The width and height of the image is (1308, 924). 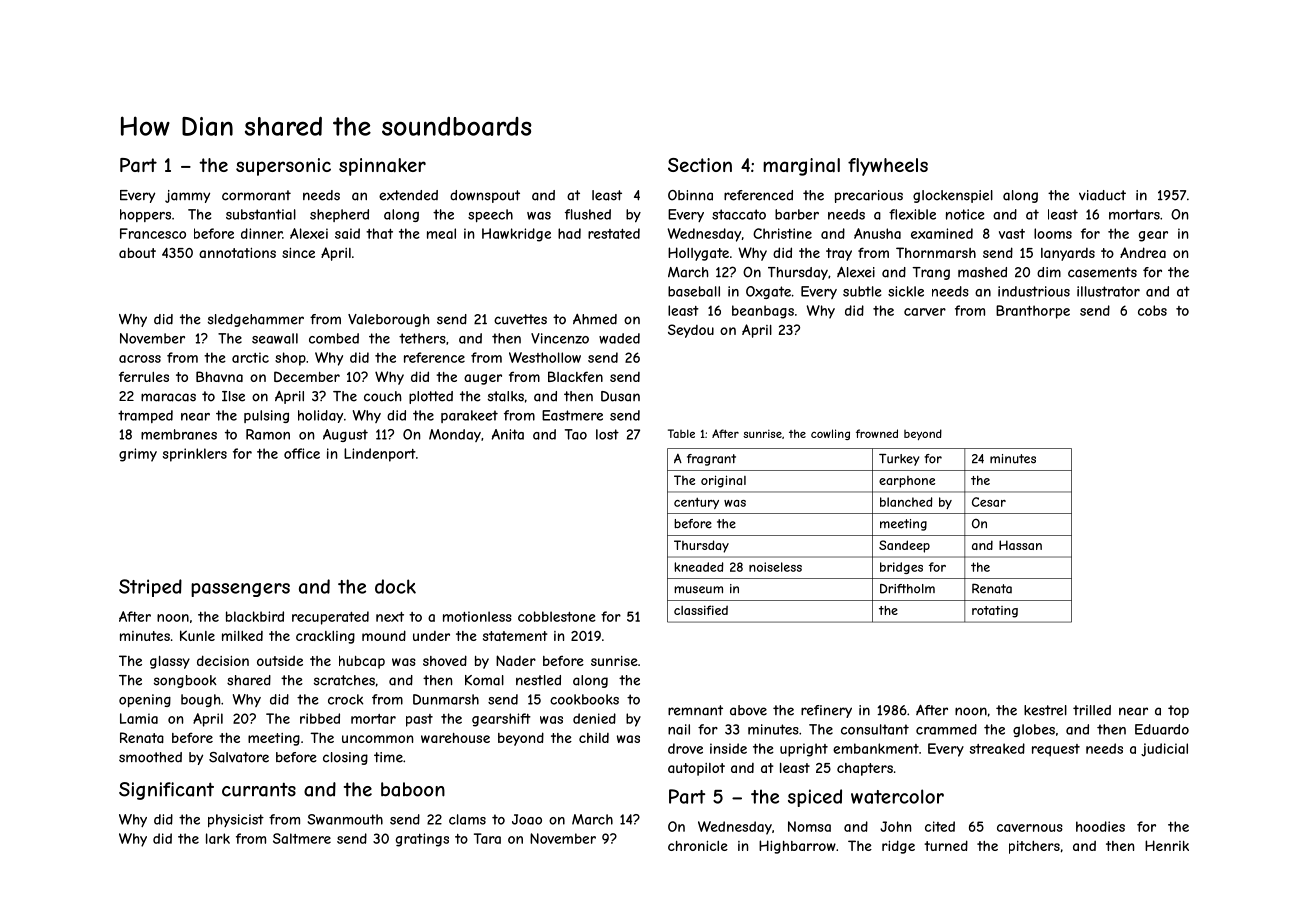 What do you see at coordinates (1034, 847) in the image?
I see `pitchers` at bounding box center [1034, 847].
